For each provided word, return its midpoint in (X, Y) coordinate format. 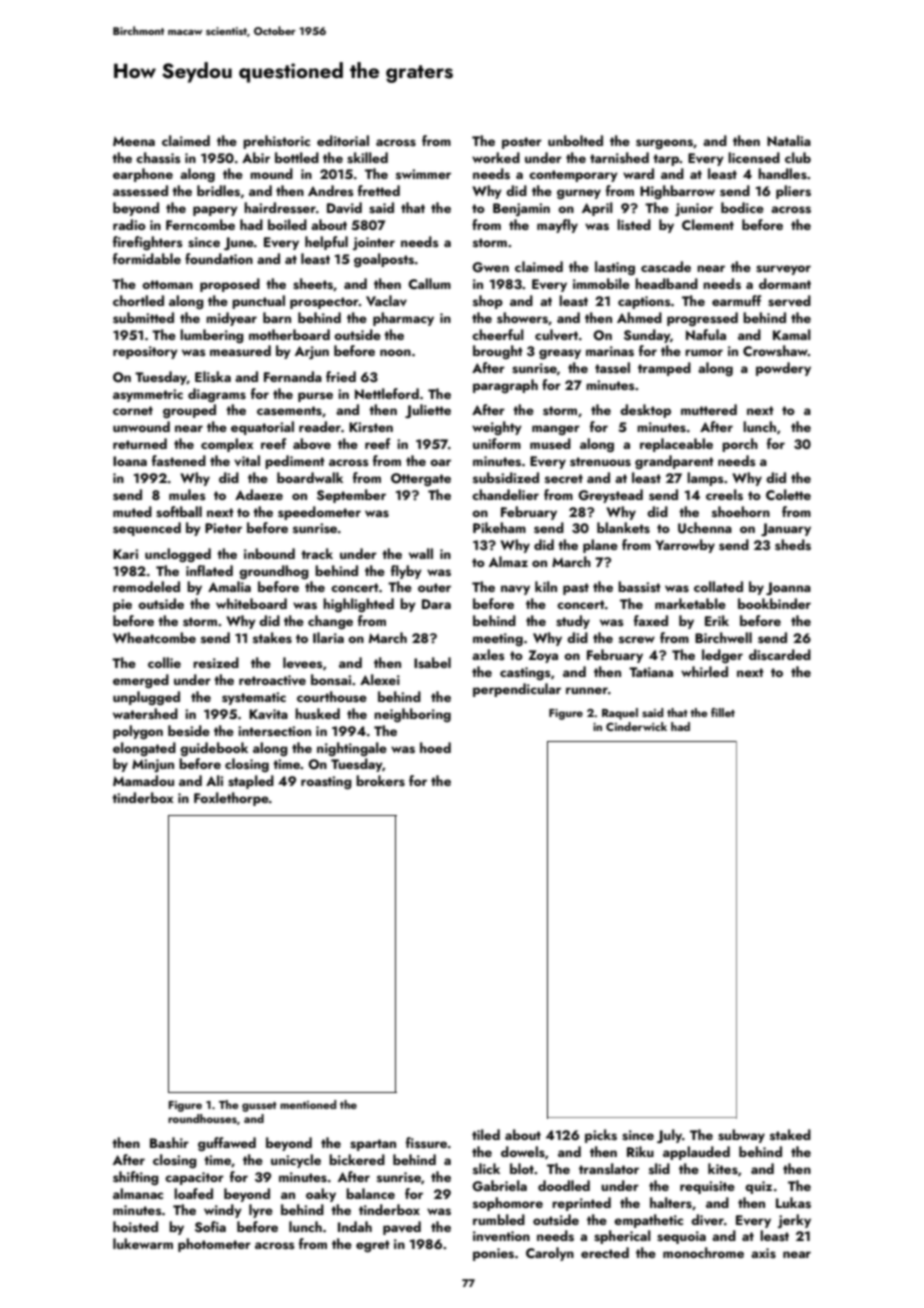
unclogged (178, 555)
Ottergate (421, 480)
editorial (343, 140)
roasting (326, 783)
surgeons (664, 144)
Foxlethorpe (231, 799)
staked (790, 1134)
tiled (486, 1134)
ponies (493, 1254)
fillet (723, 712)
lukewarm (143, 1243)
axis (763, 1253)
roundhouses (202, 1118)
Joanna (788, 588)
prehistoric (276, 142)
